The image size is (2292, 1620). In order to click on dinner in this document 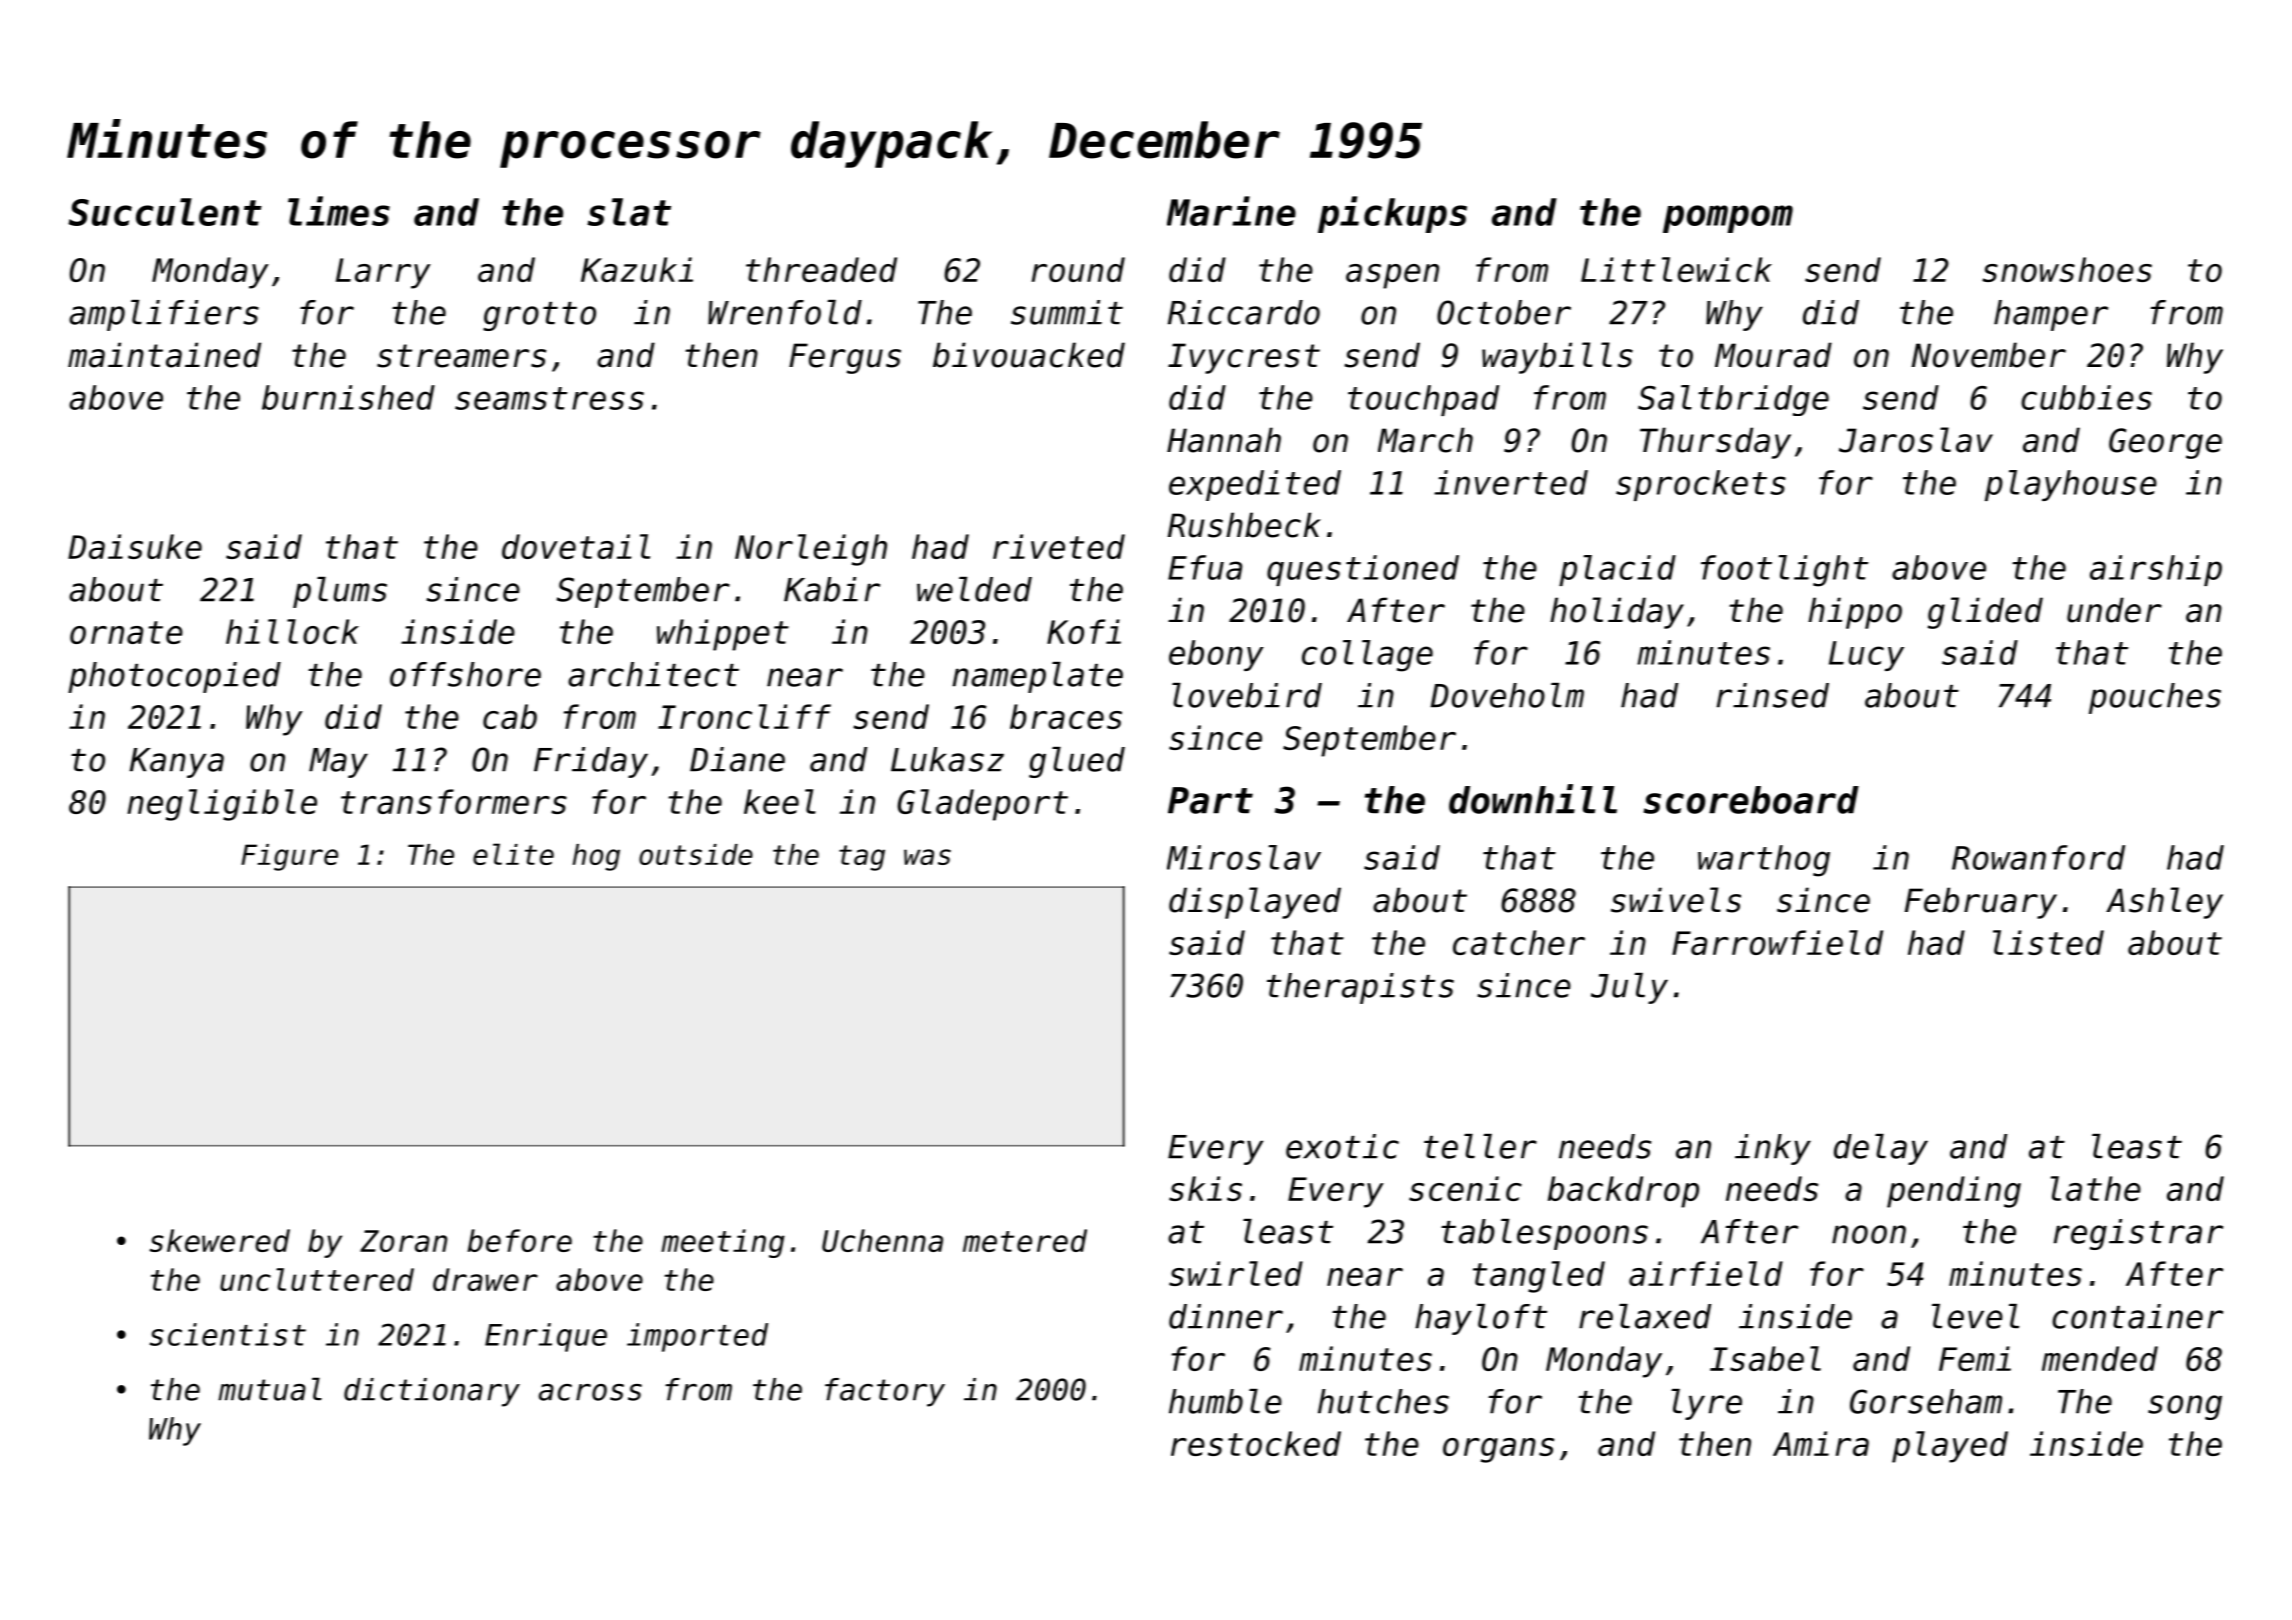, I will do `click(1226, 1316)`.
